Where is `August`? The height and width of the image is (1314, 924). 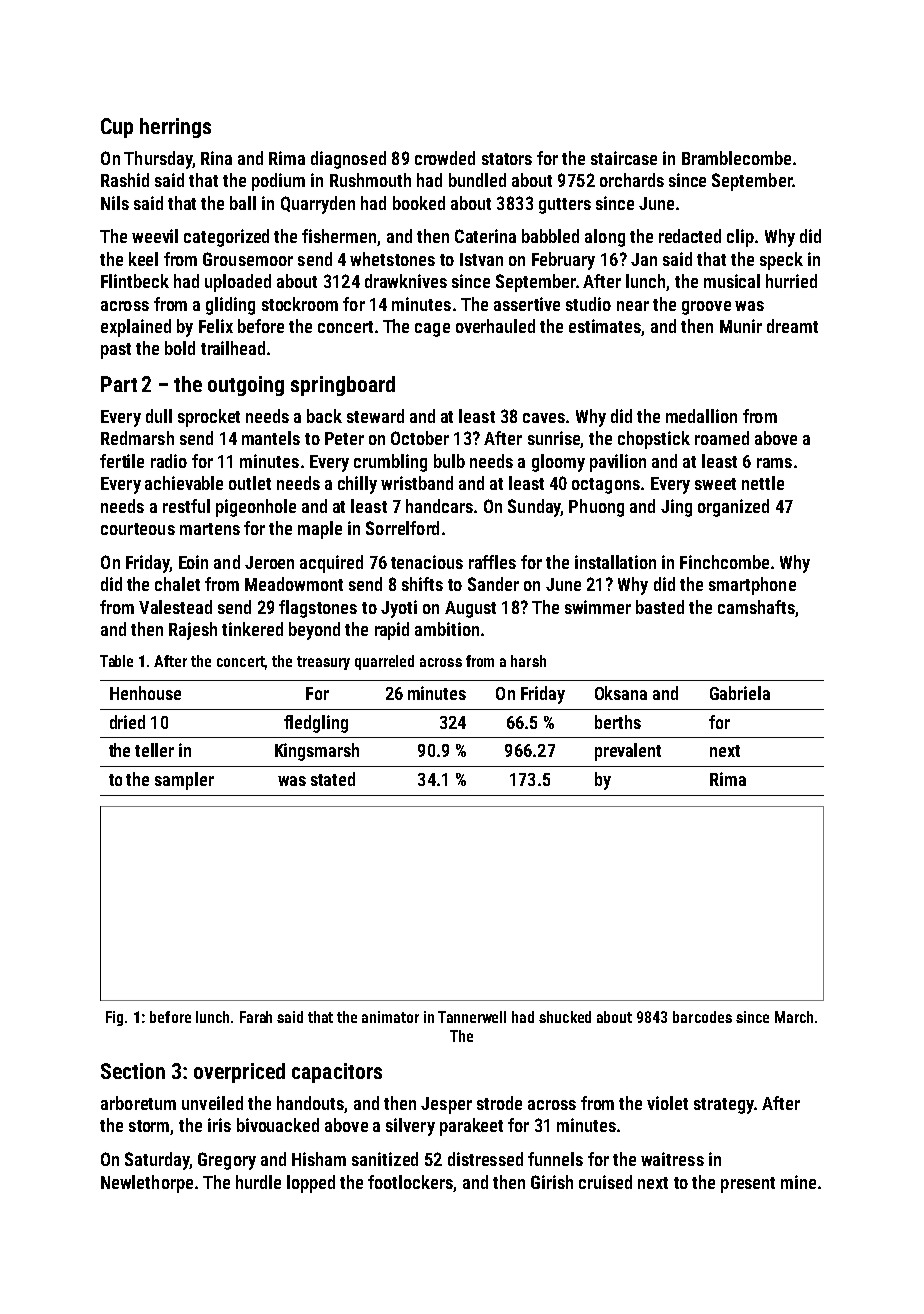 August is located at coordinates (470, 609).
